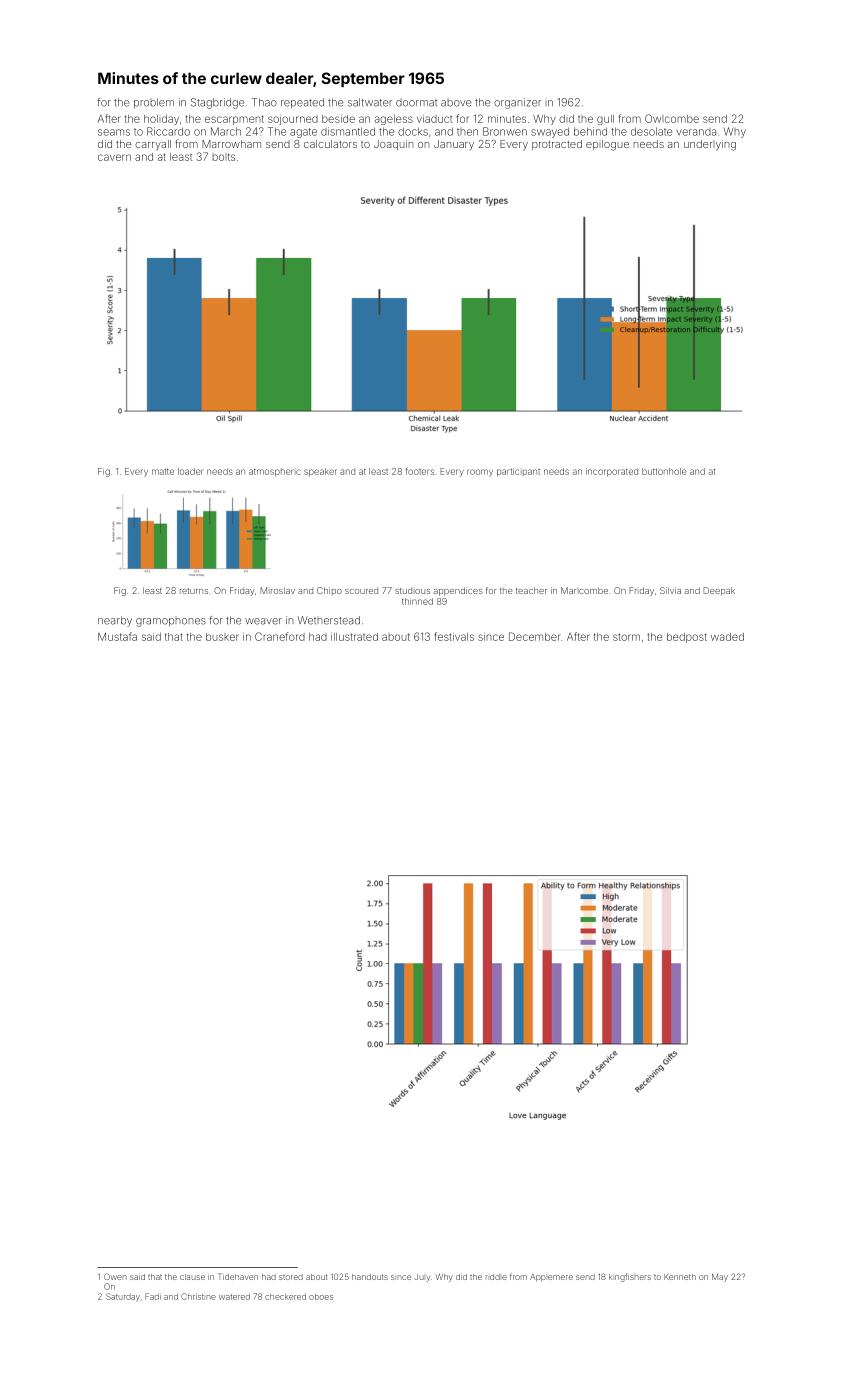  I want to click on clause, so click(192, 1277).
